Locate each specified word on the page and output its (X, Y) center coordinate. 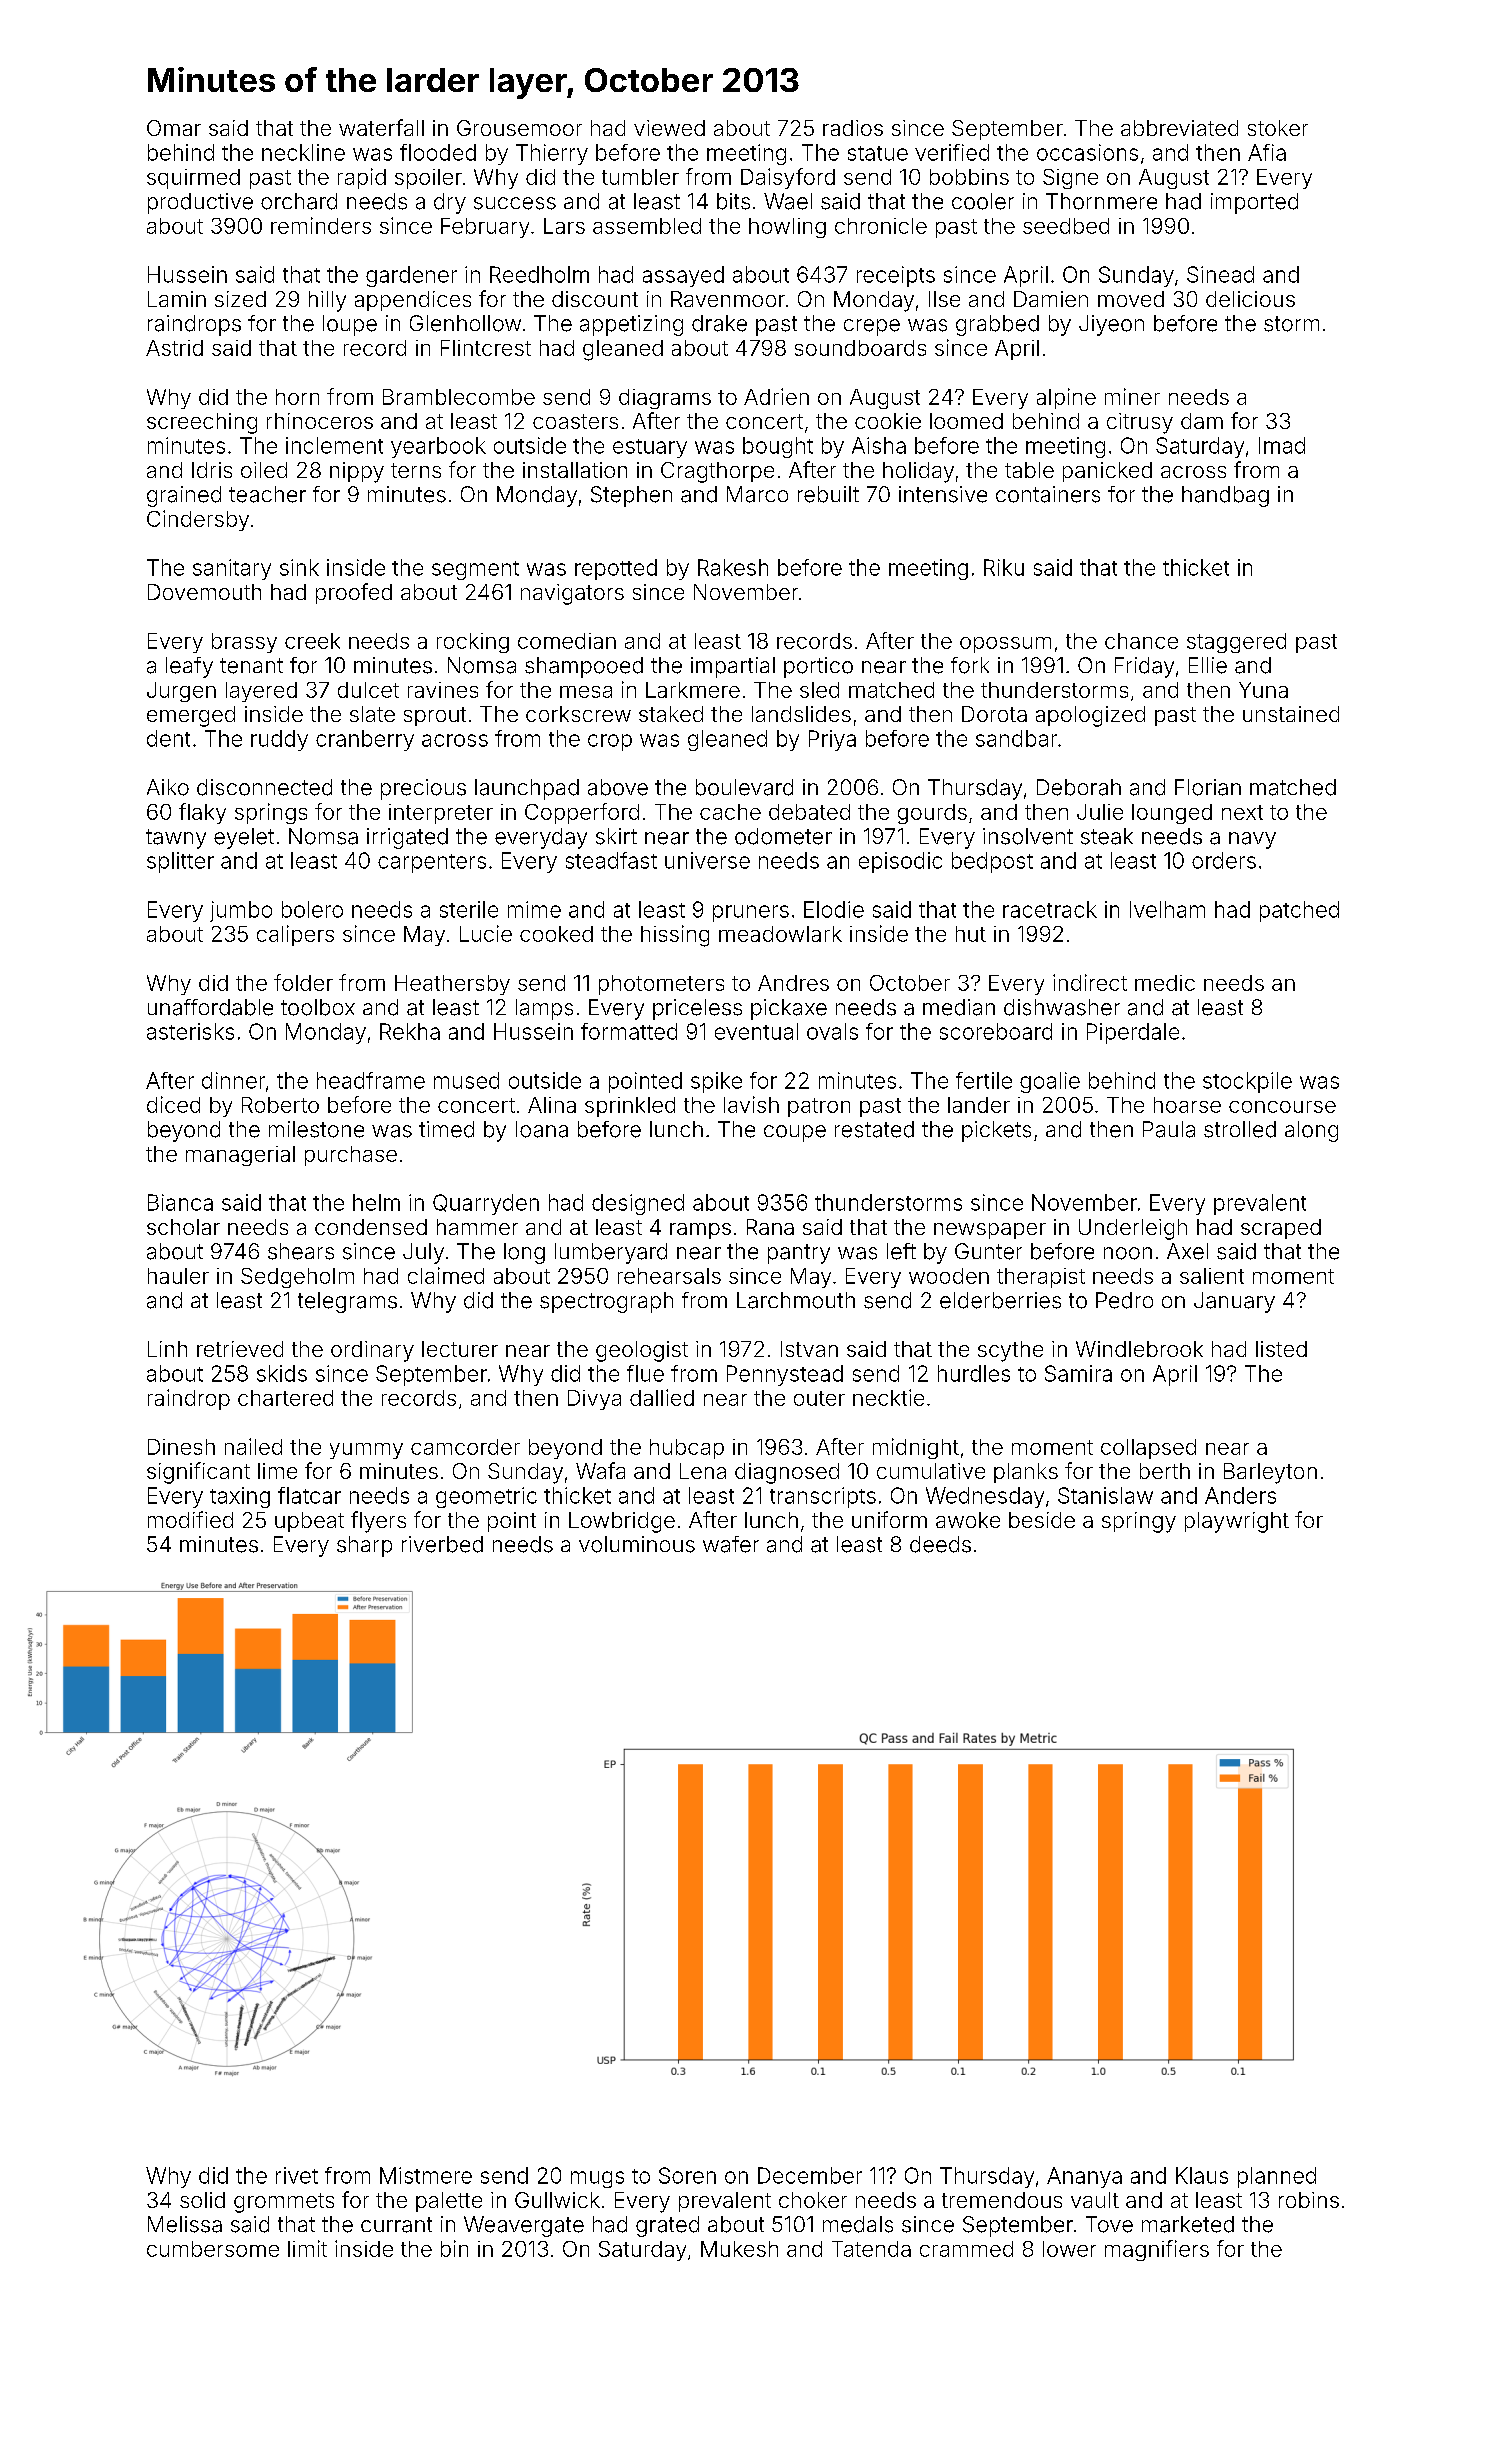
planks (1026, 1473)
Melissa (185, 2224)
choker (813, 2200)
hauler (178, 1276)
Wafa (600, 1470)
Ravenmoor (728, 299)
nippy (357, 472)
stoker (1278, 128)
